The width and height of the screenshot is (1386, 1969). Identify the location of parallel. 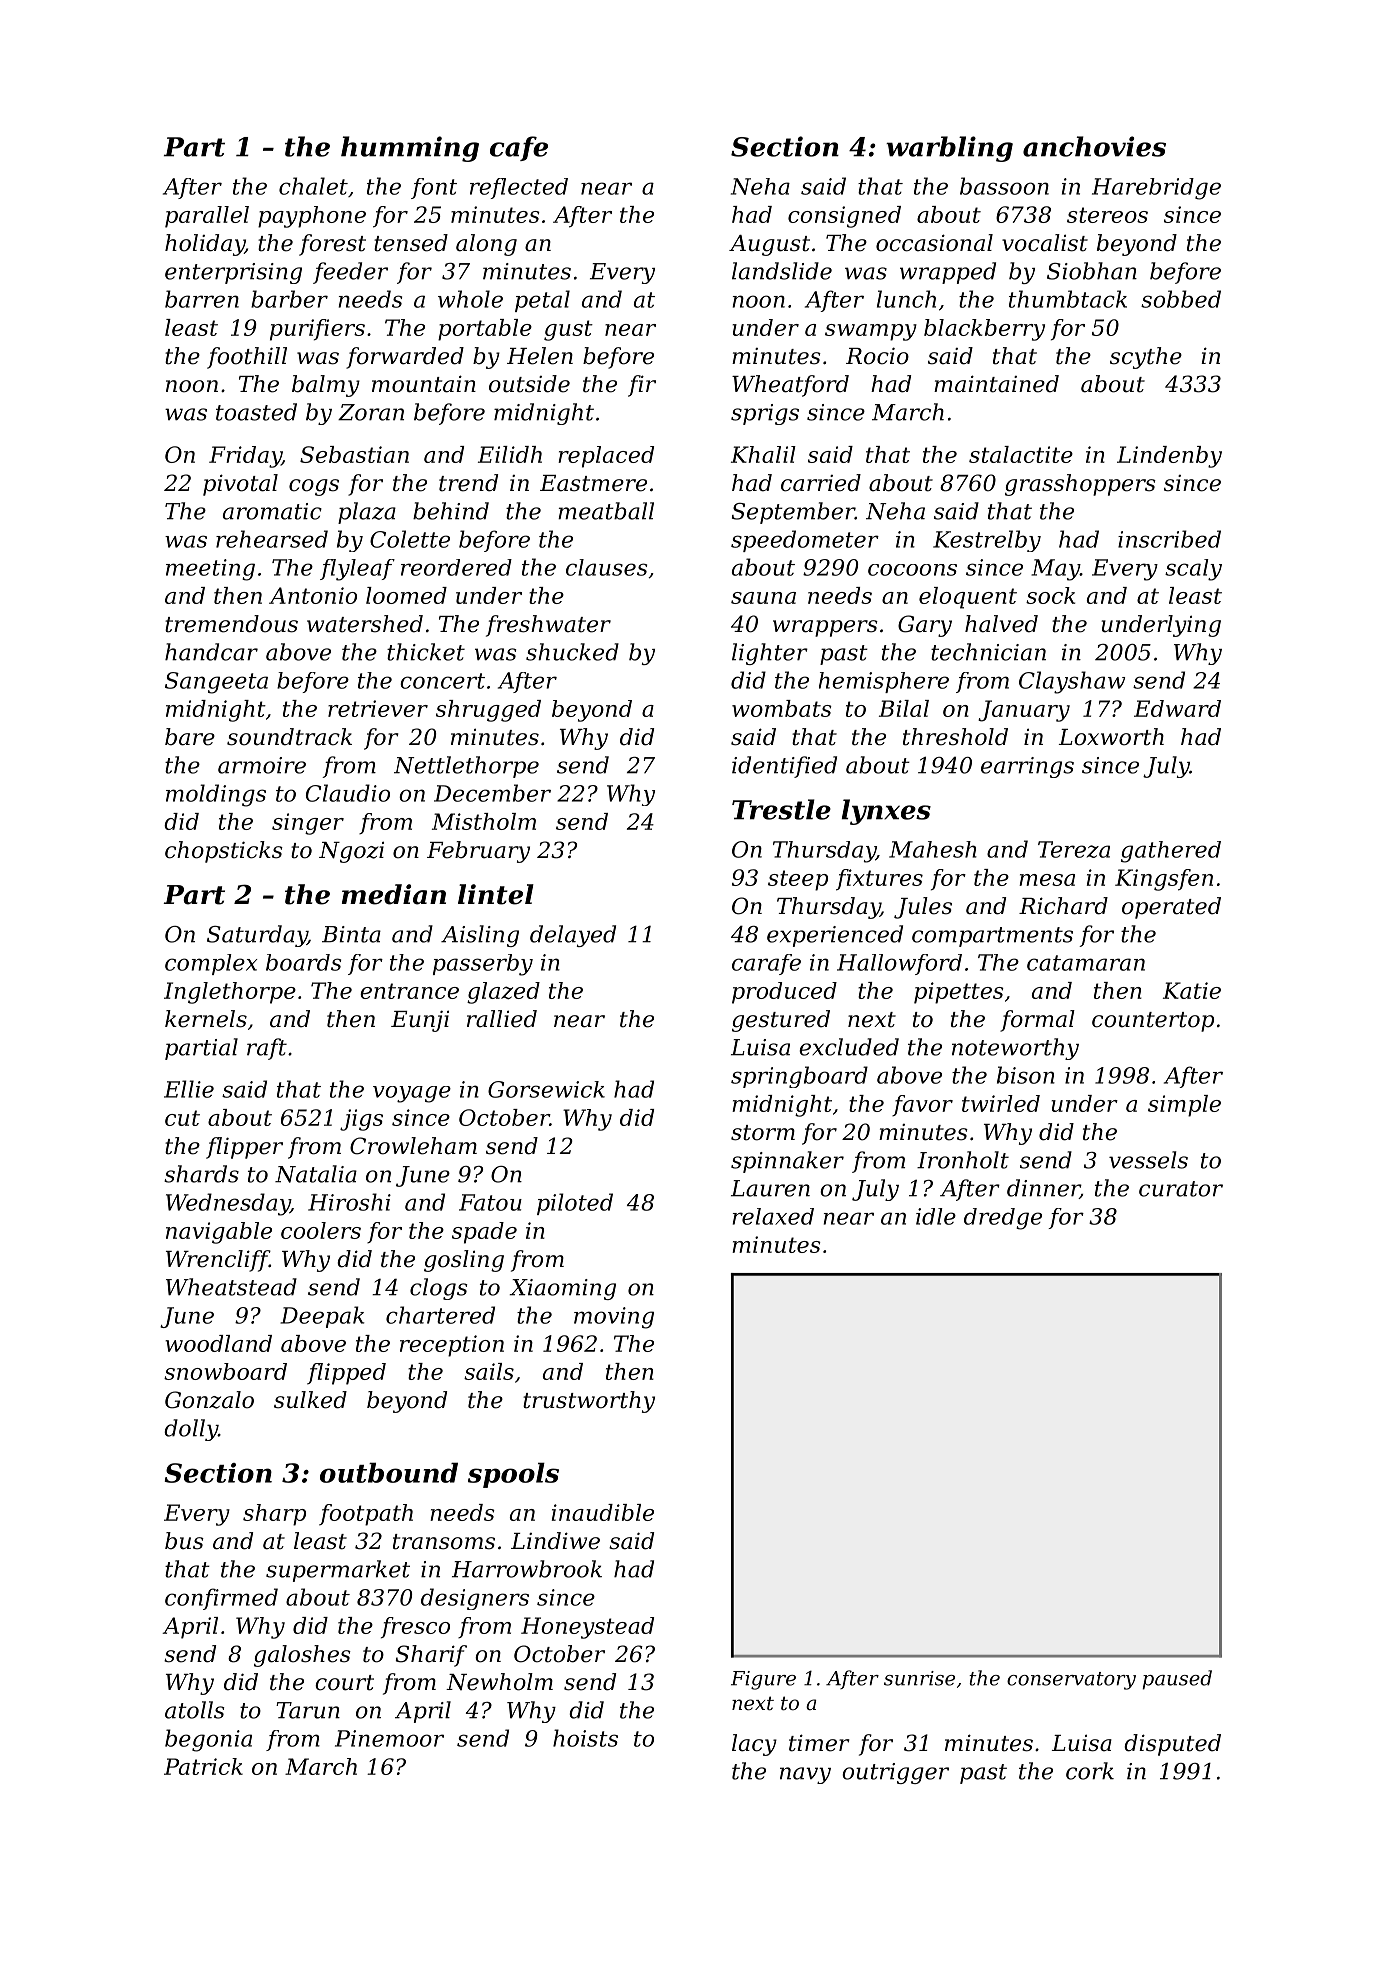
(207, 217).
